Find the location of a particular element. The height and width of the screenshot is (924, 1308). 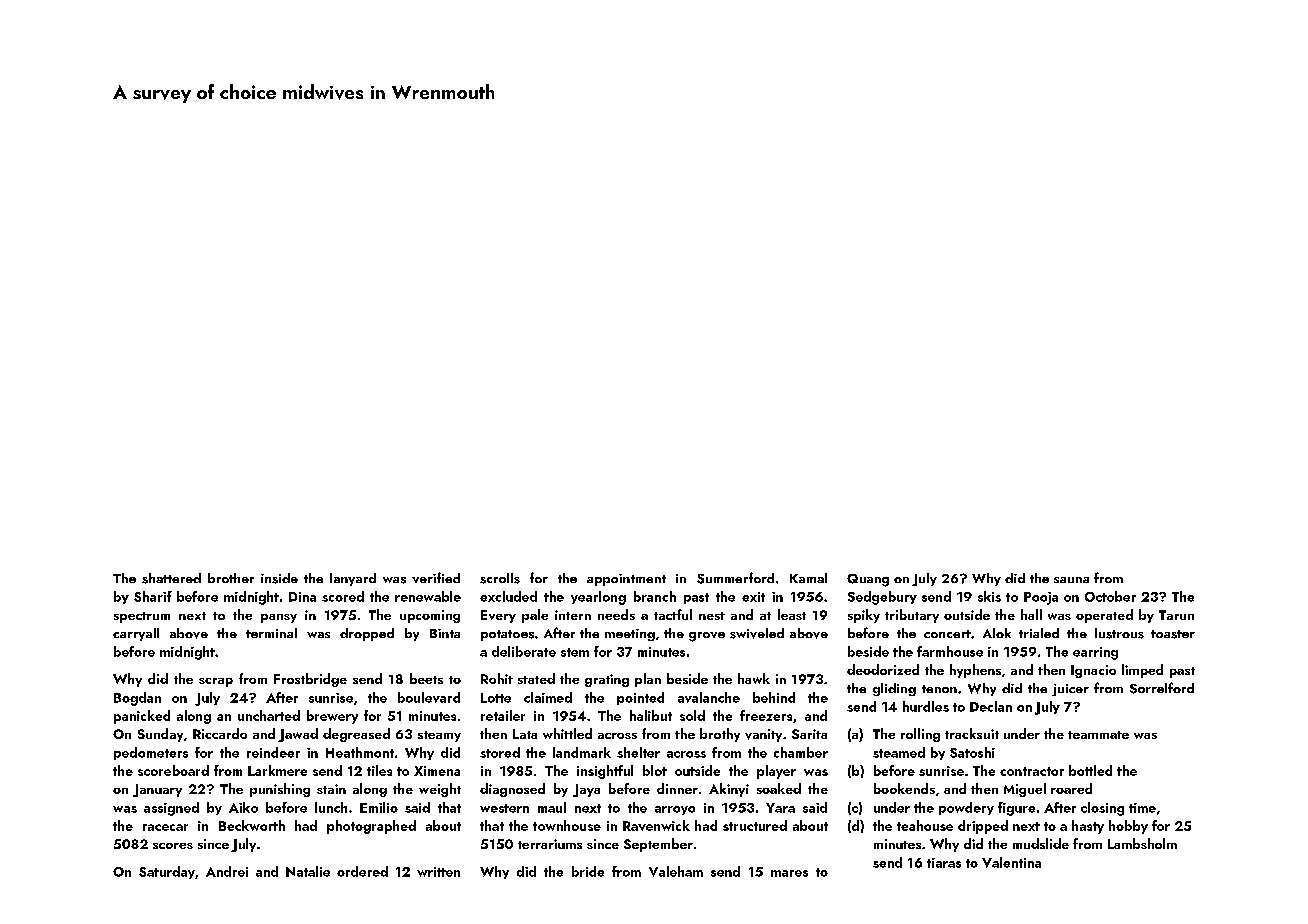

ordered is located at coordinates (362, 871).
